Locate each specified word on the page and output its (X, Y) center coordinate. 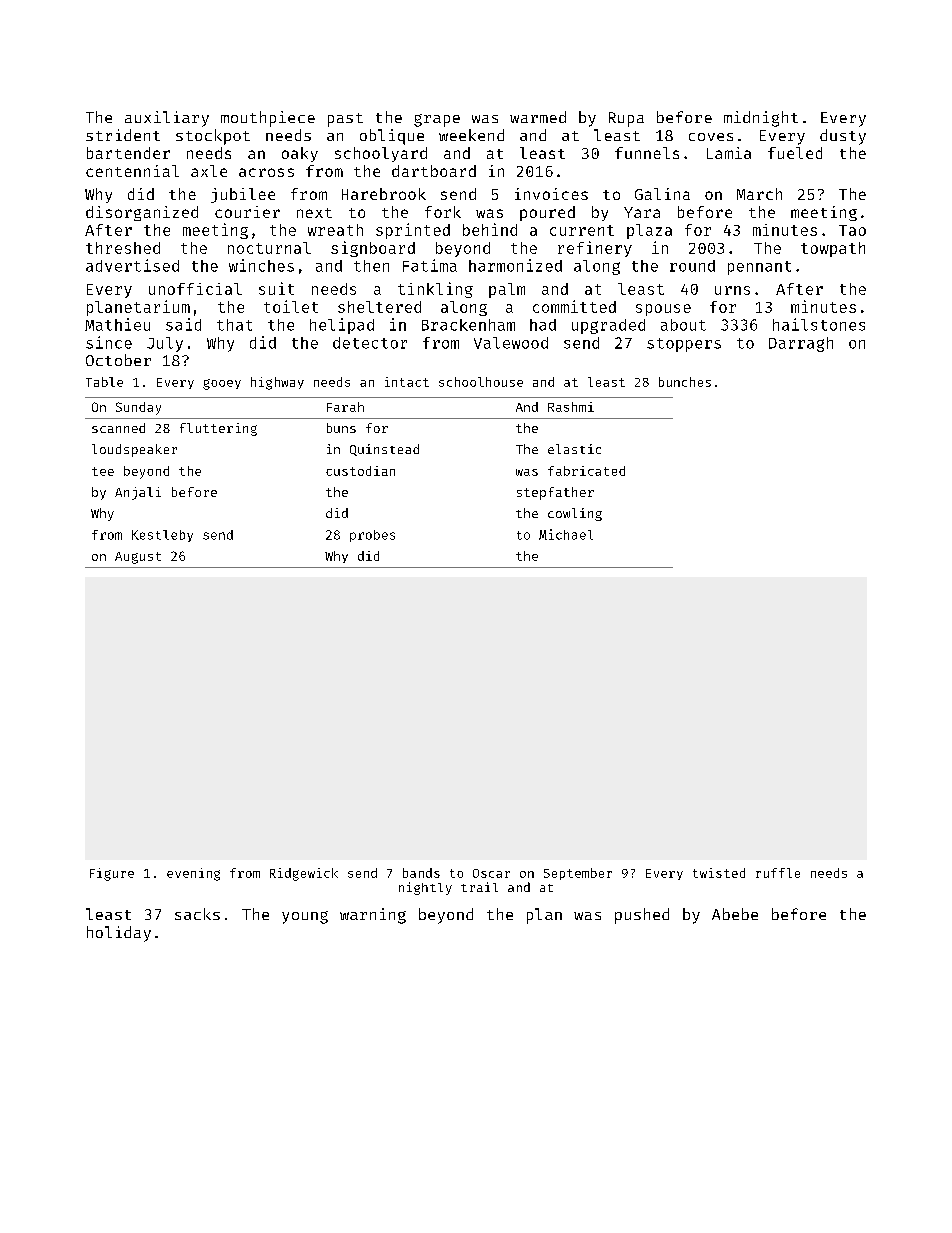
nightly (425, 888)
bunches (685, 382)
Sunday (138, 408)
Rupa (626, 119)
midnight (761, 119)
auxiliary (167, 119)
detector (370, 343)
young (305, 917)
